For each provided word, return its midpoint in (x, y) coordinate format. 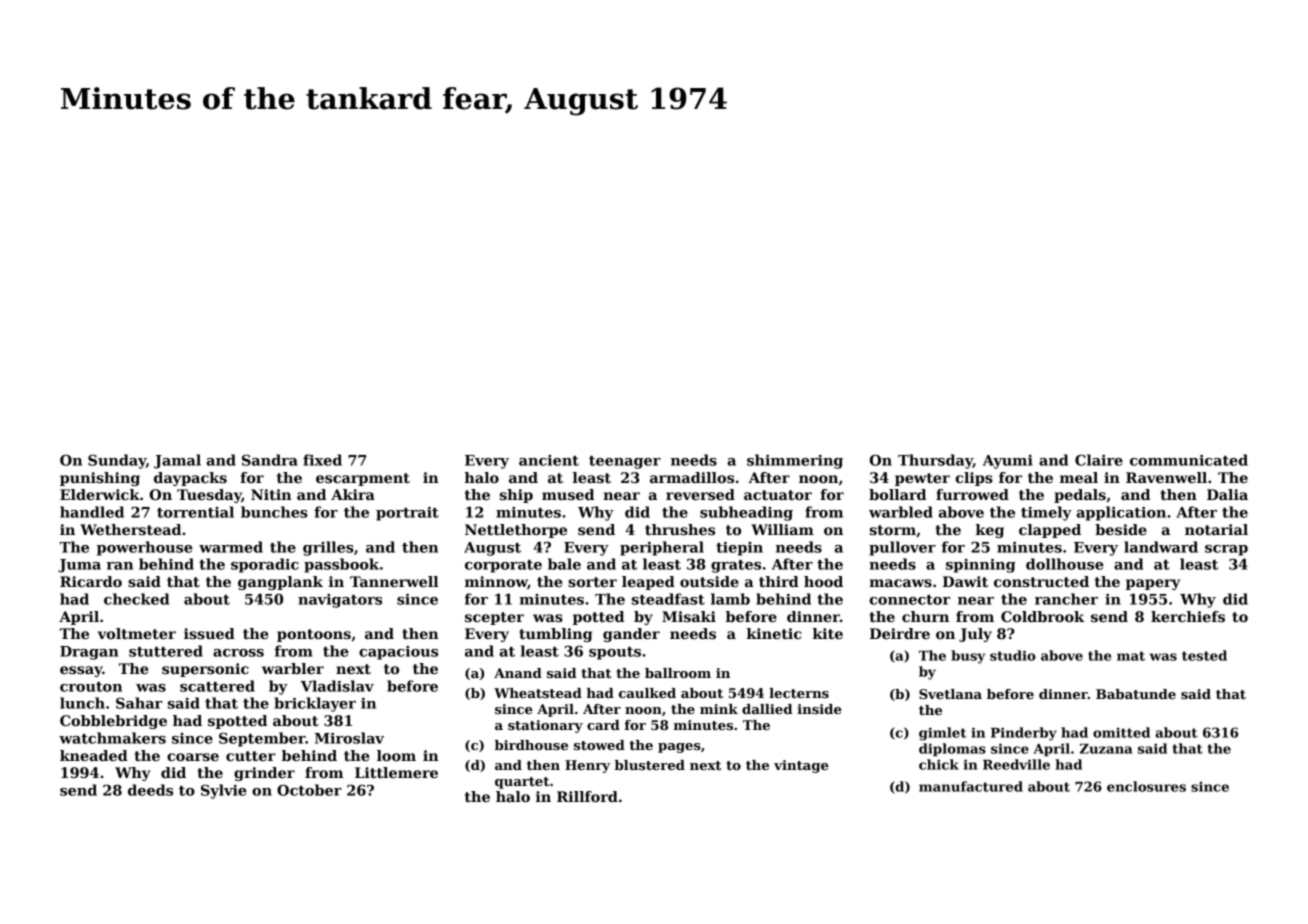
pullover (902, 548)
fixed (322, 460)
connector (910, 600)
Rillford (587, 796)
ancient (549, 460)
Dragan (89, 653)
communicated (1189, 460)
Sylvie (224, 791)
